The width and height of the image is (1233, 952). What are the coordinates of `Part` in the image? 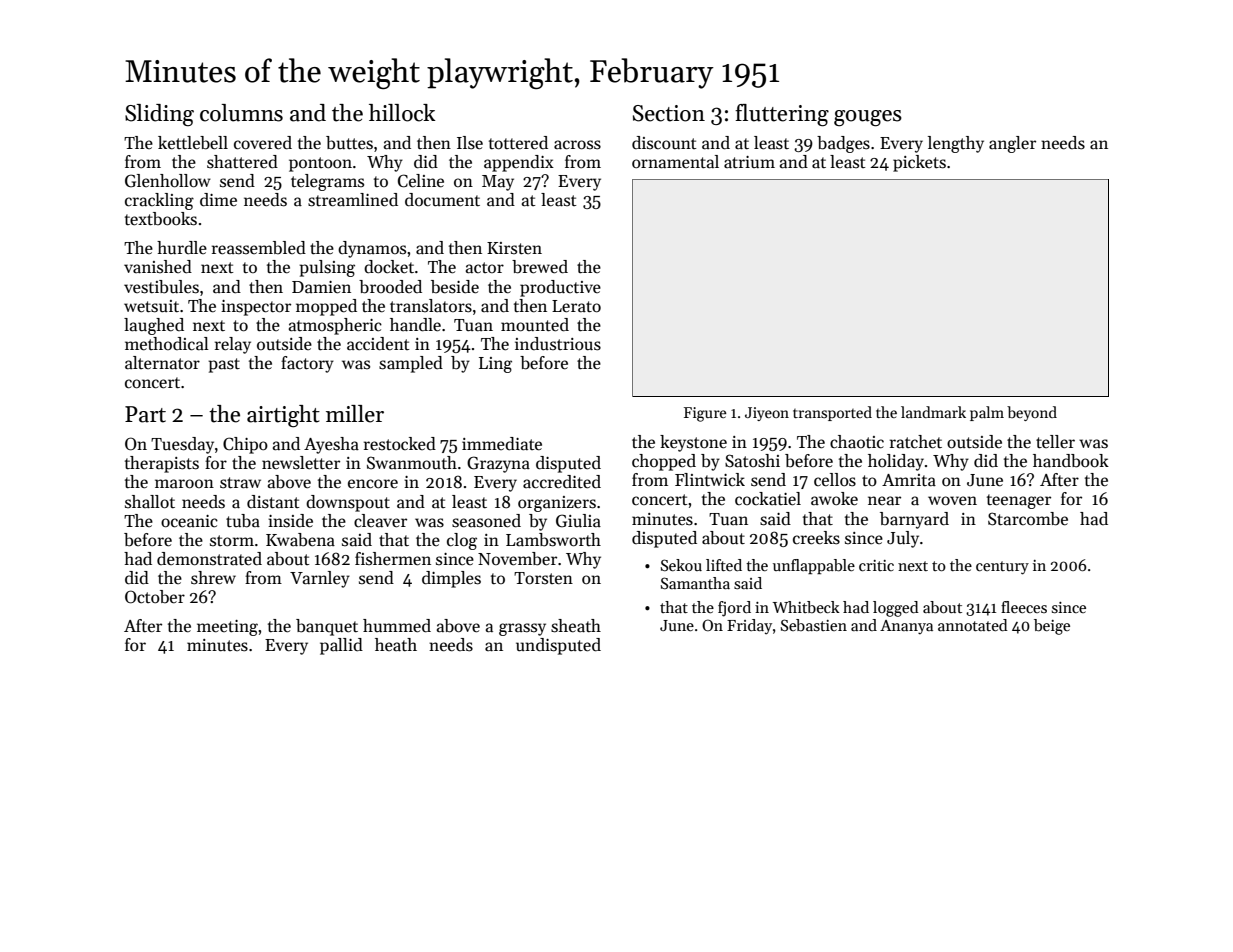 It's located at (145, 414).
